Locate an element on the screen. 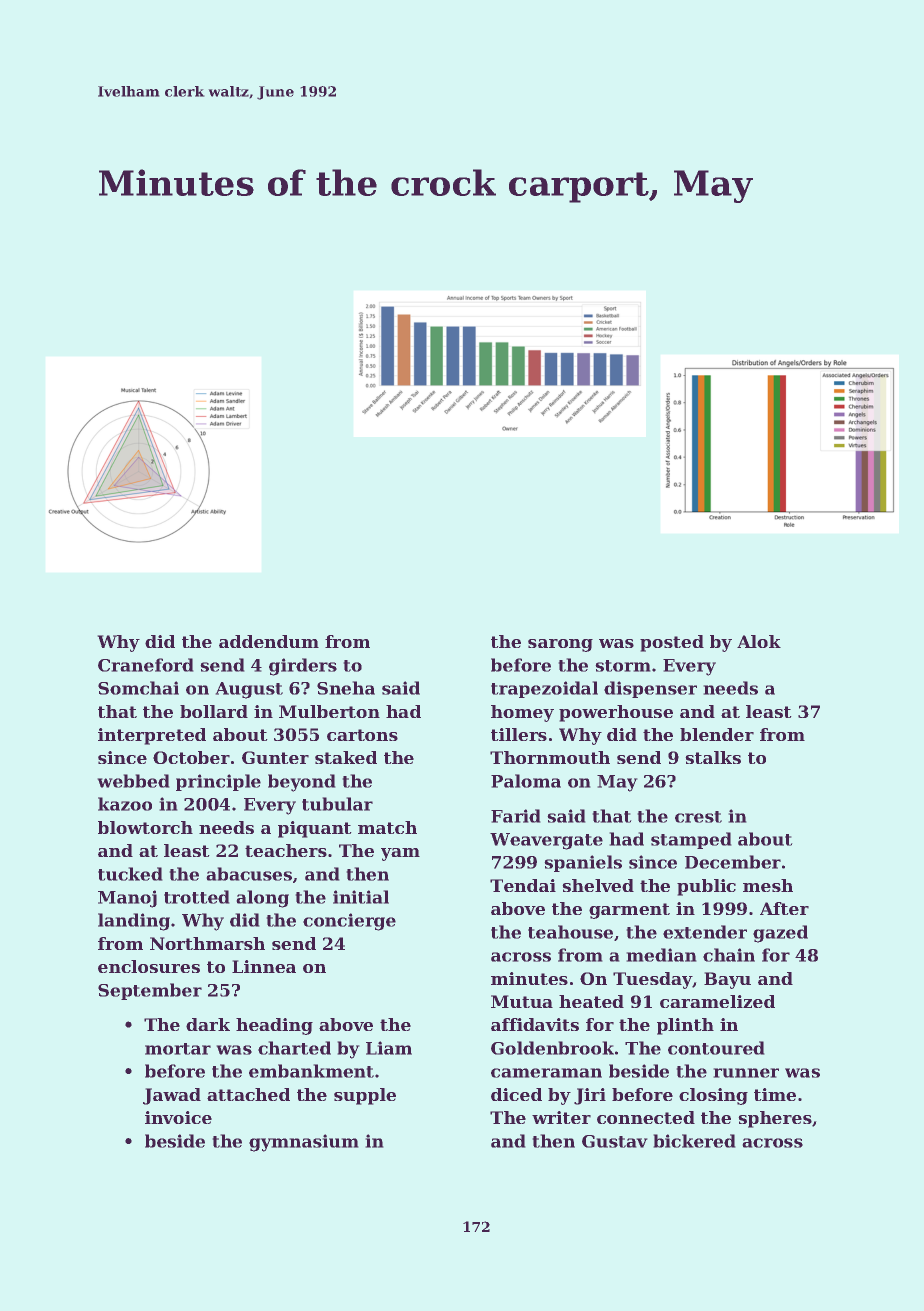  addendum is located at coordinates (269, 641).
